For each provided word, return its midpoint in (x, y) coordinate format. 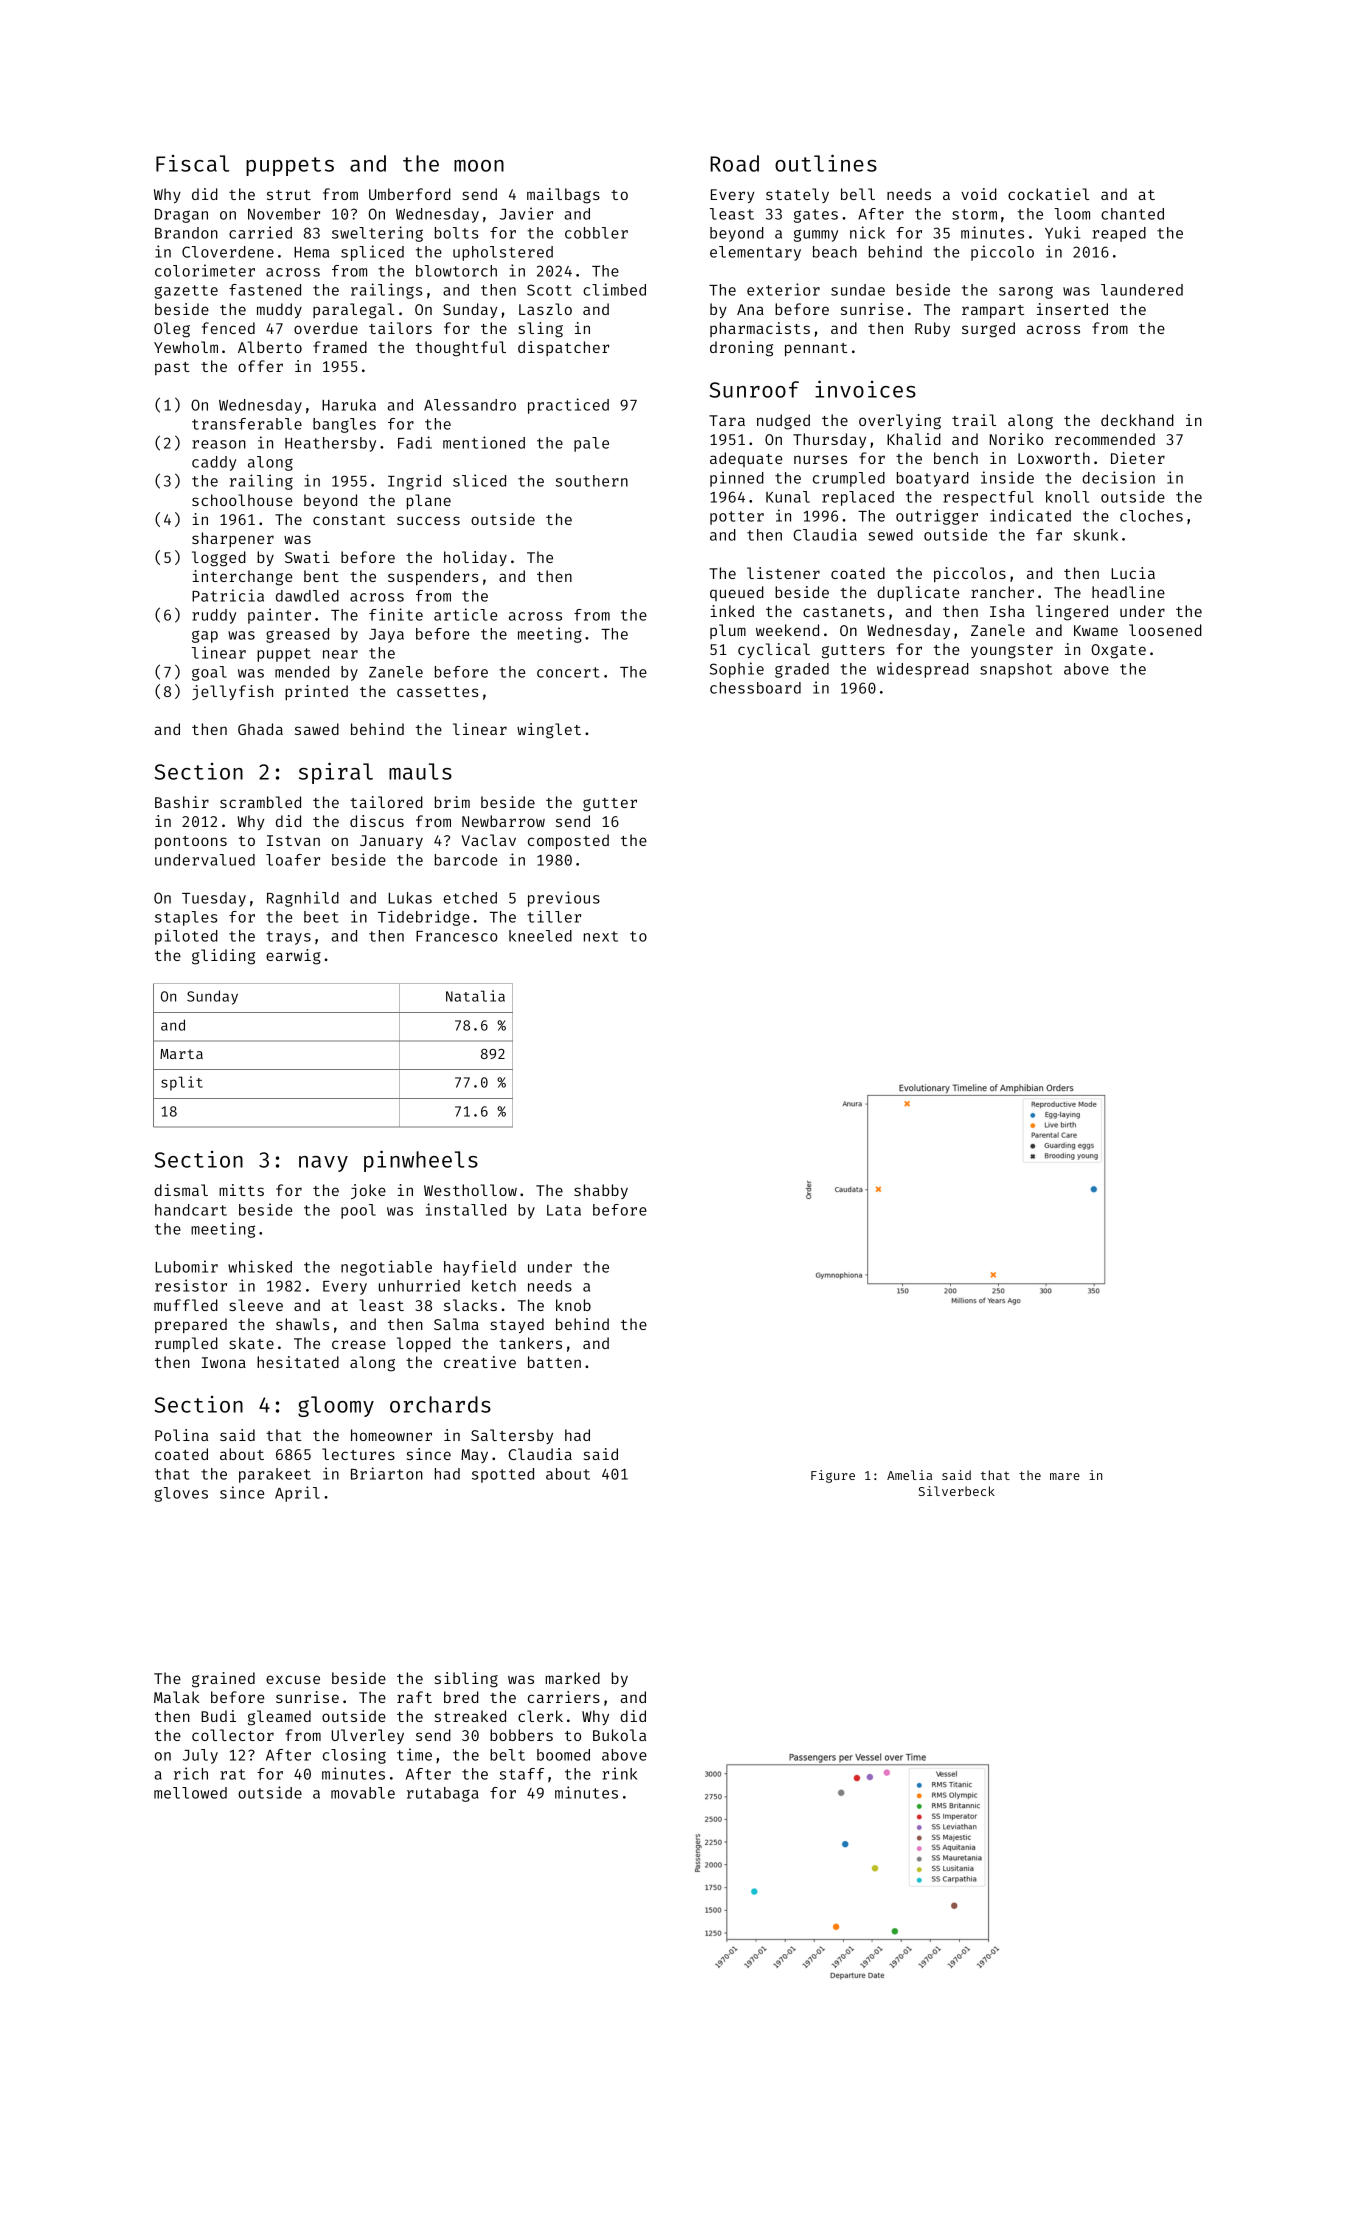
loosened (1165, 630)
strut (289, 195)
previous (564, 899)
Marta (181, 1054)
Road (734, 163)
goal (209, 673)
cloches (1151, 516)
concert (568, 672)
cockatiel (1049, 194)
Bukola (619, 1735)
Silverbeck (957, 1491)
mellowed (190, 1793)
